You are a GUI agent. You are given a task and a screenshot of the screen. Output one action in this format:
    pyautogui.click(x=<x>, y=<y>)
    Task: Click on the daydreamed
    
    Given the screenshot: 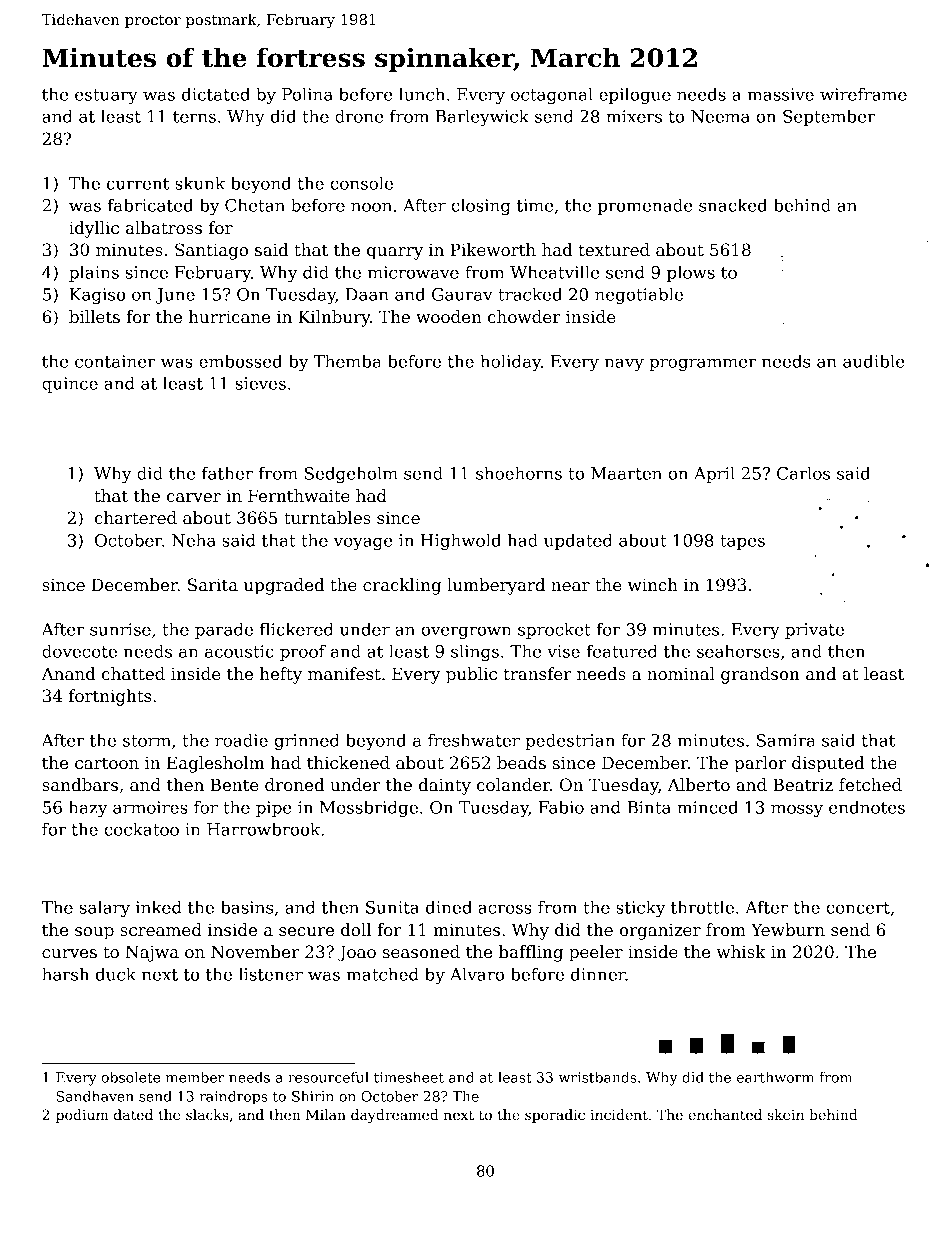 What is the action you would take?
    pyautogui.click(x=395, y=1116)
